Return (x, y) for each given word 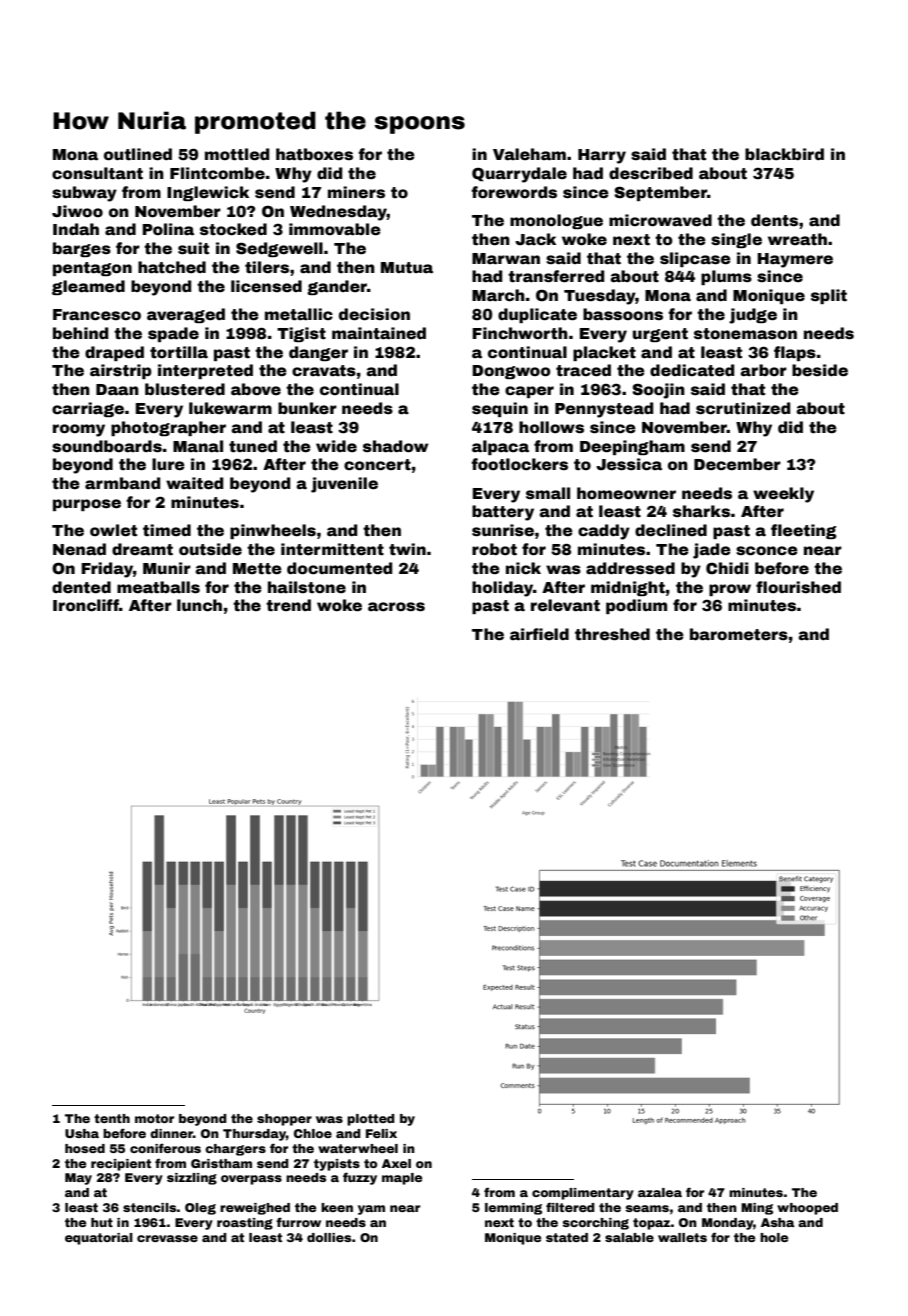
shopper (284, 1120)
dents (774, 220)
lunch (199, 605)
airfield (539, 634)
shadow (395, 446)
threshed (612, 634)
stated (567, 1237)
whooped (807, 1209)
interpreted (205, 371)
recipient (121, 1165)
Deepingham (632, 447)
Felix (381, 1133)
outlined (138, 154)
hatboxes (314, 154)
